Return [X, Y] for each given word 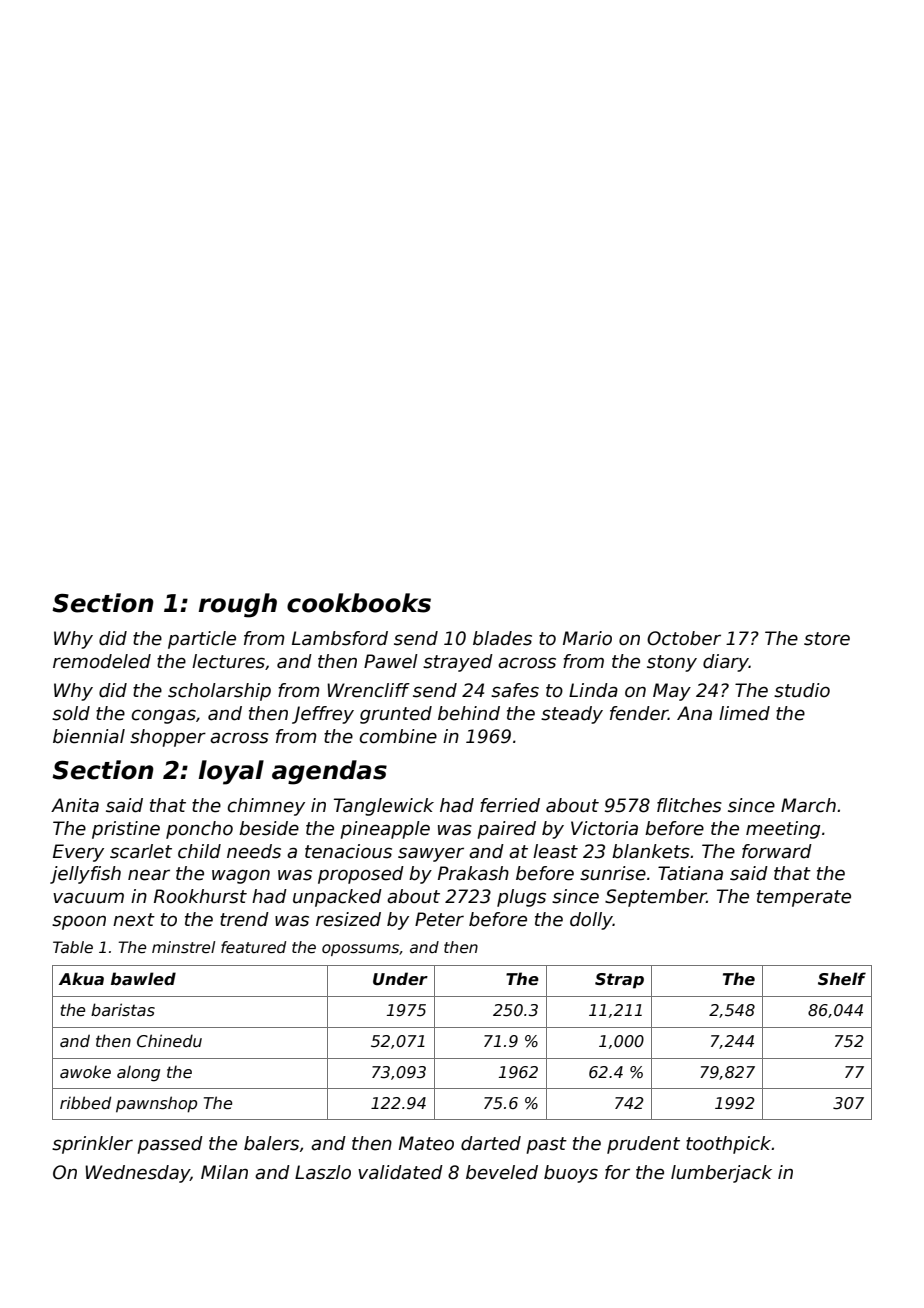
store [827, 639]
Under [400, 979]
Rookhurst [200, 896]
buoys [571, 1174]
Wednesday [137, 1174]
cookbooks [359, 603]
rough [237, 605]
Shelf [842, 979]
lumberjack [721, 1174]
